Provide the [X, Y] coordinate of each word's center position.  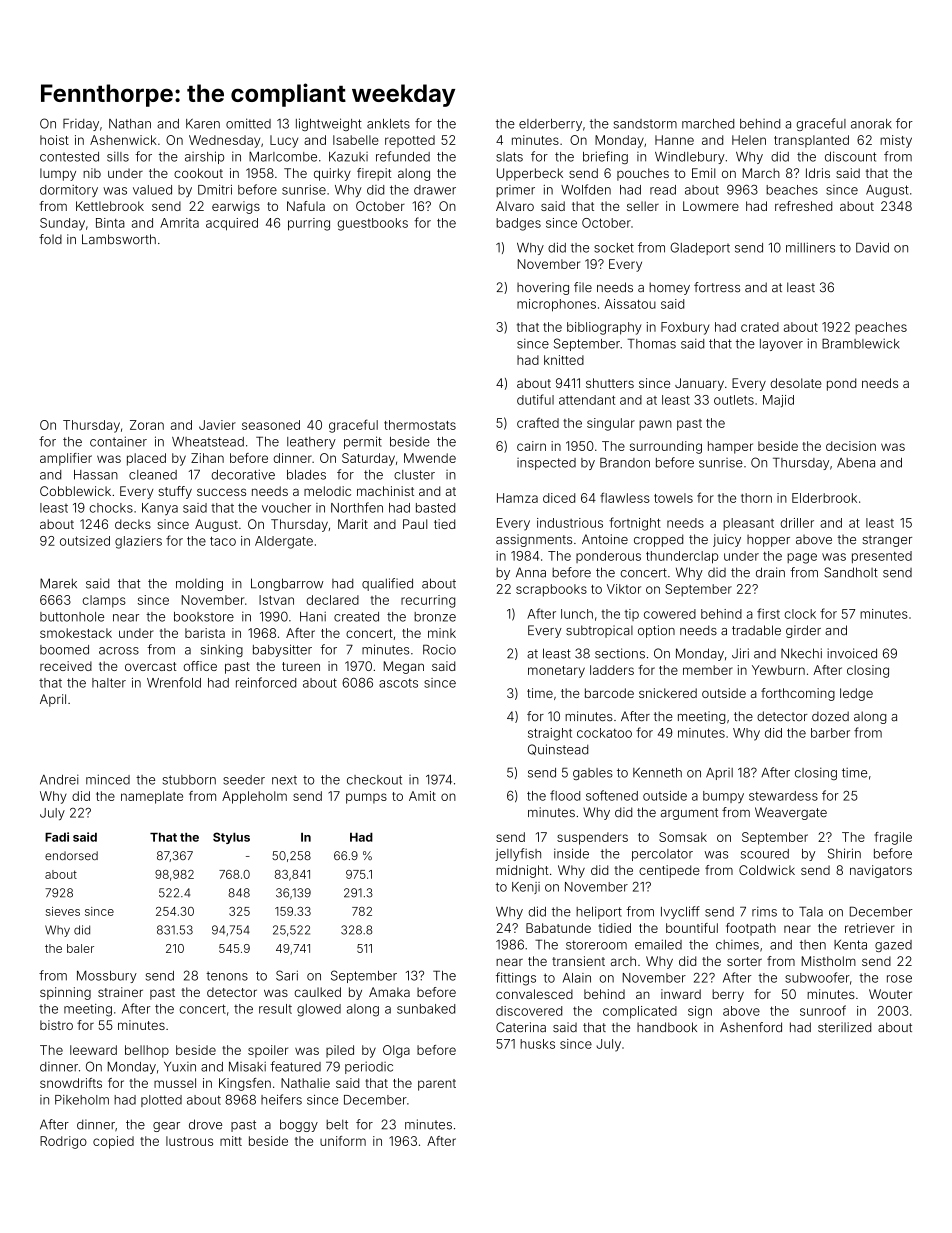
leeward [93, 1050]
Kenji [526, 888]
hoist [54, 140]
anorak [871, 124]
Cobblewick [75, 491]
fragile [893, 838]
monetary [556, 672]
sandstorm [645, 124]
